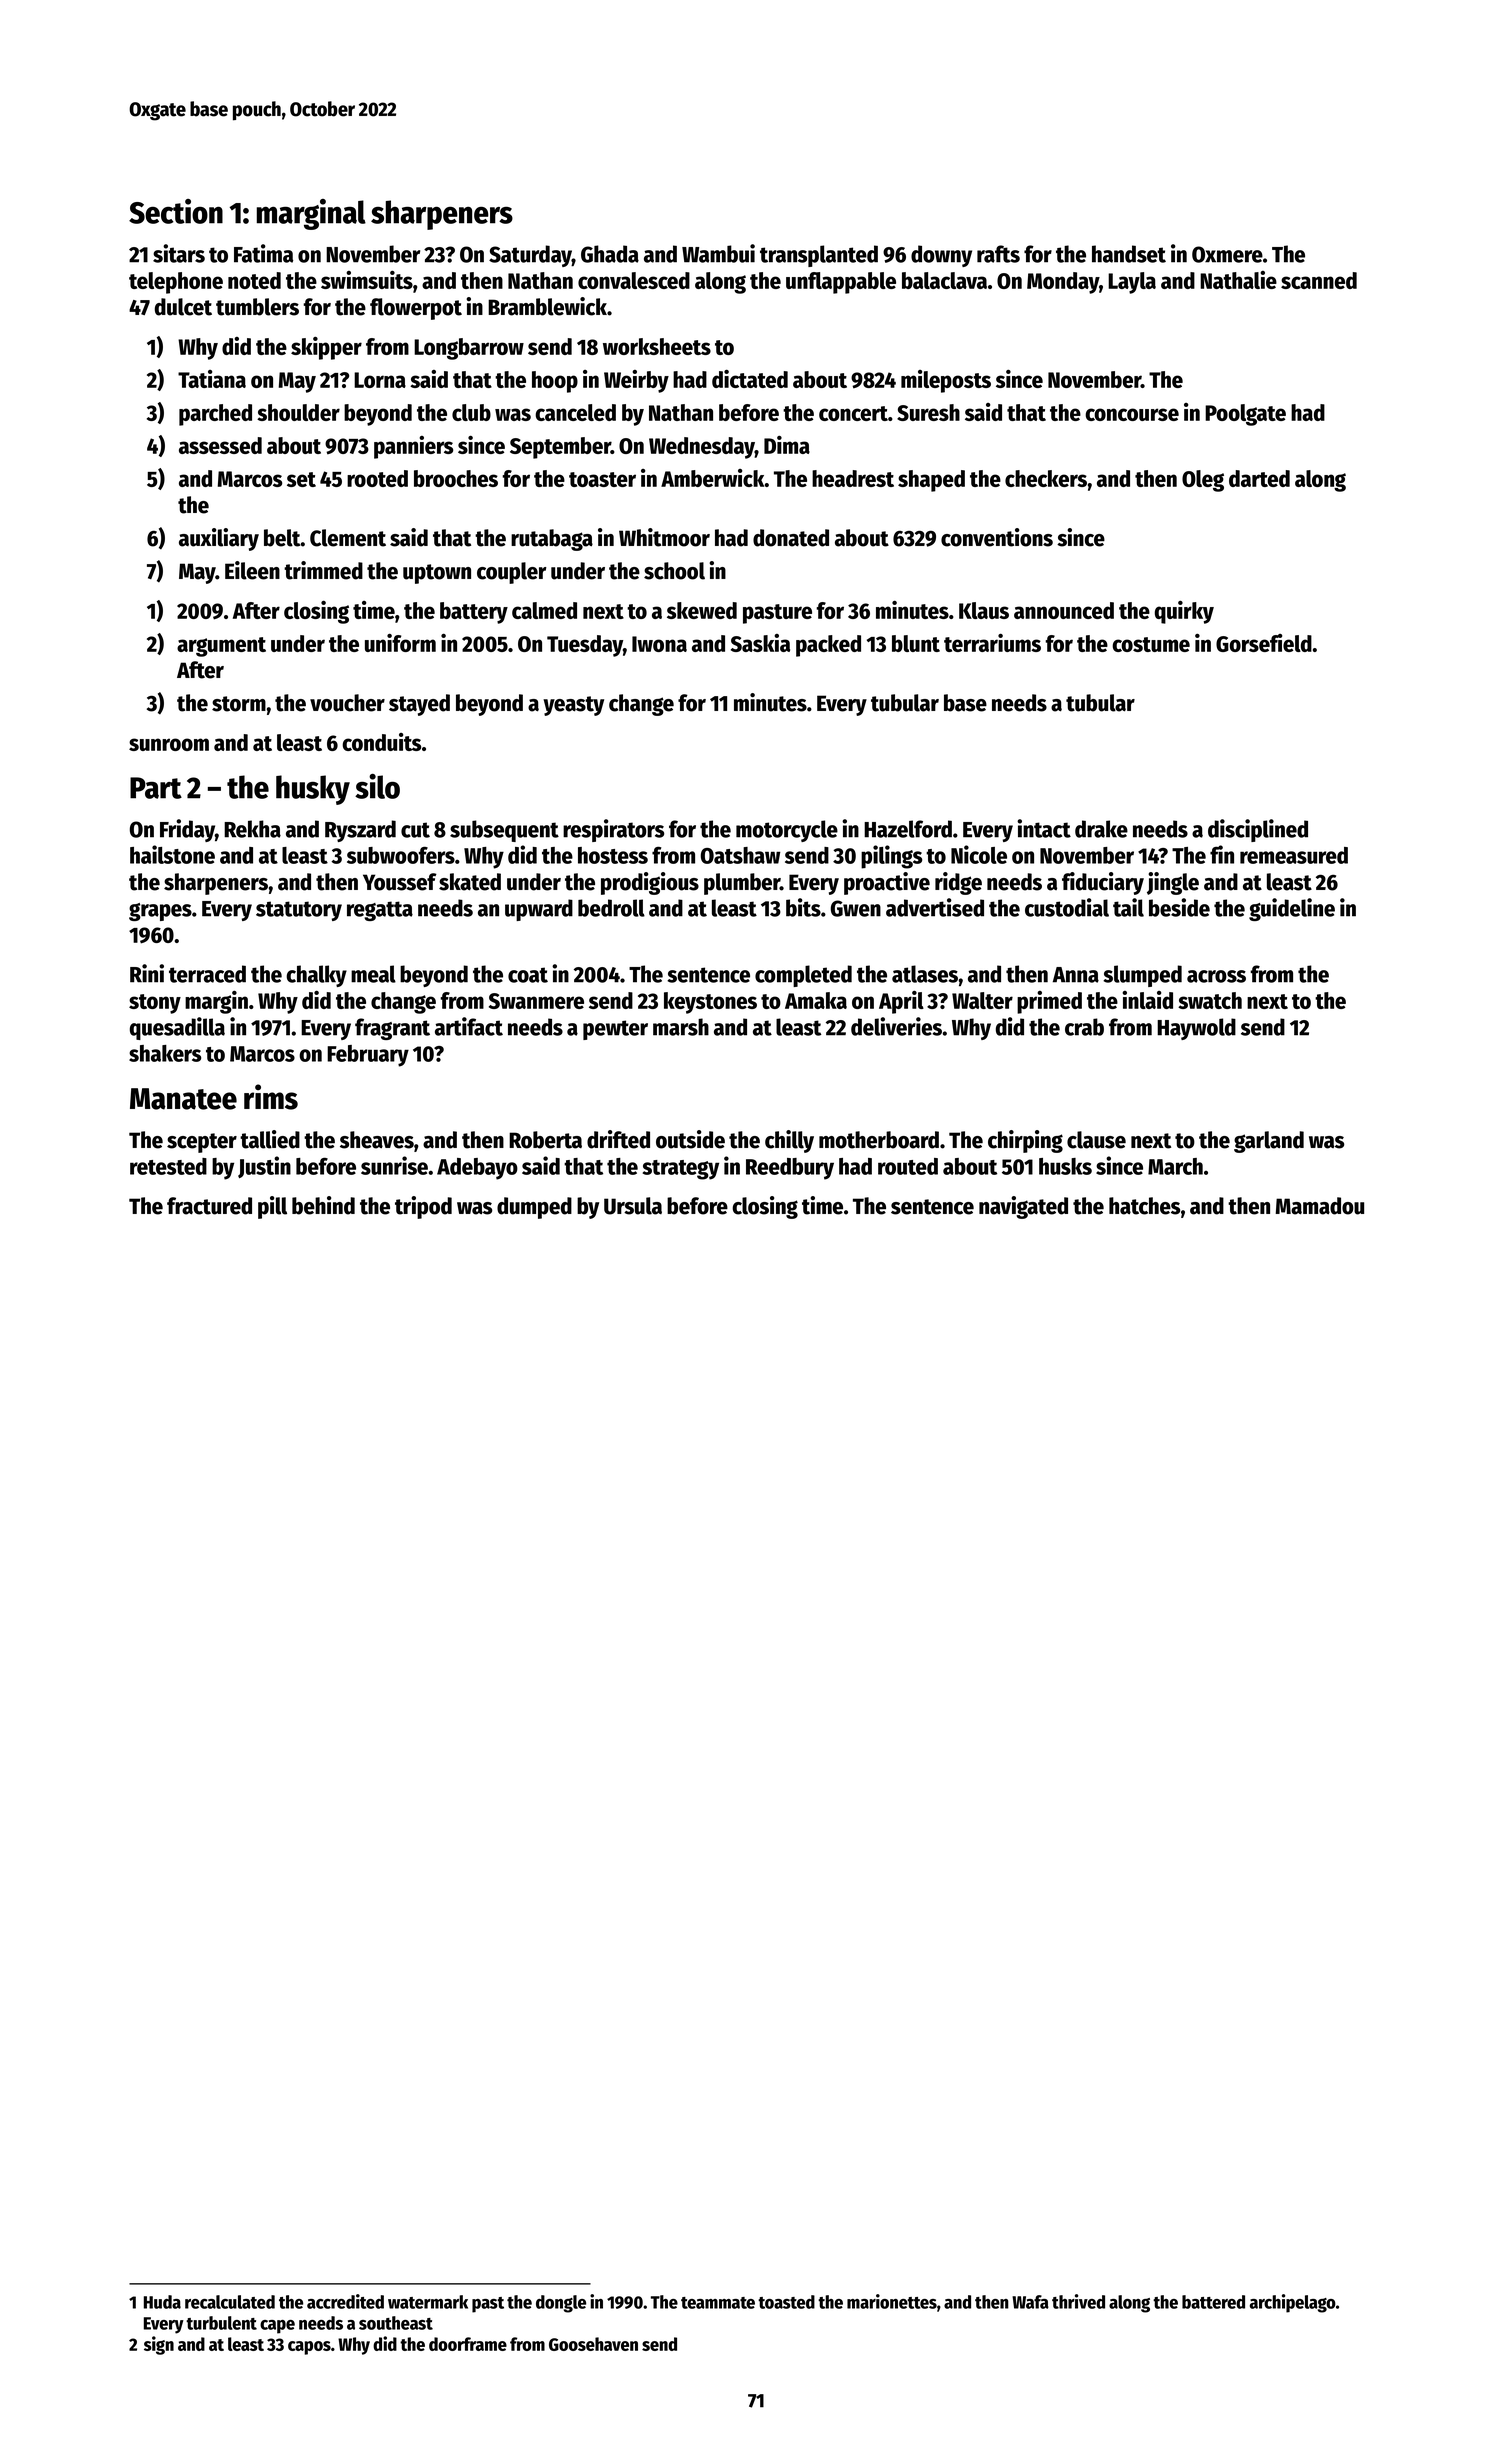 This screenshot has width=1496, height=2464. What do you see at coordinates (309, 2348) in the screenshot?
I see `capos` at bounding box center [309, 2348].
